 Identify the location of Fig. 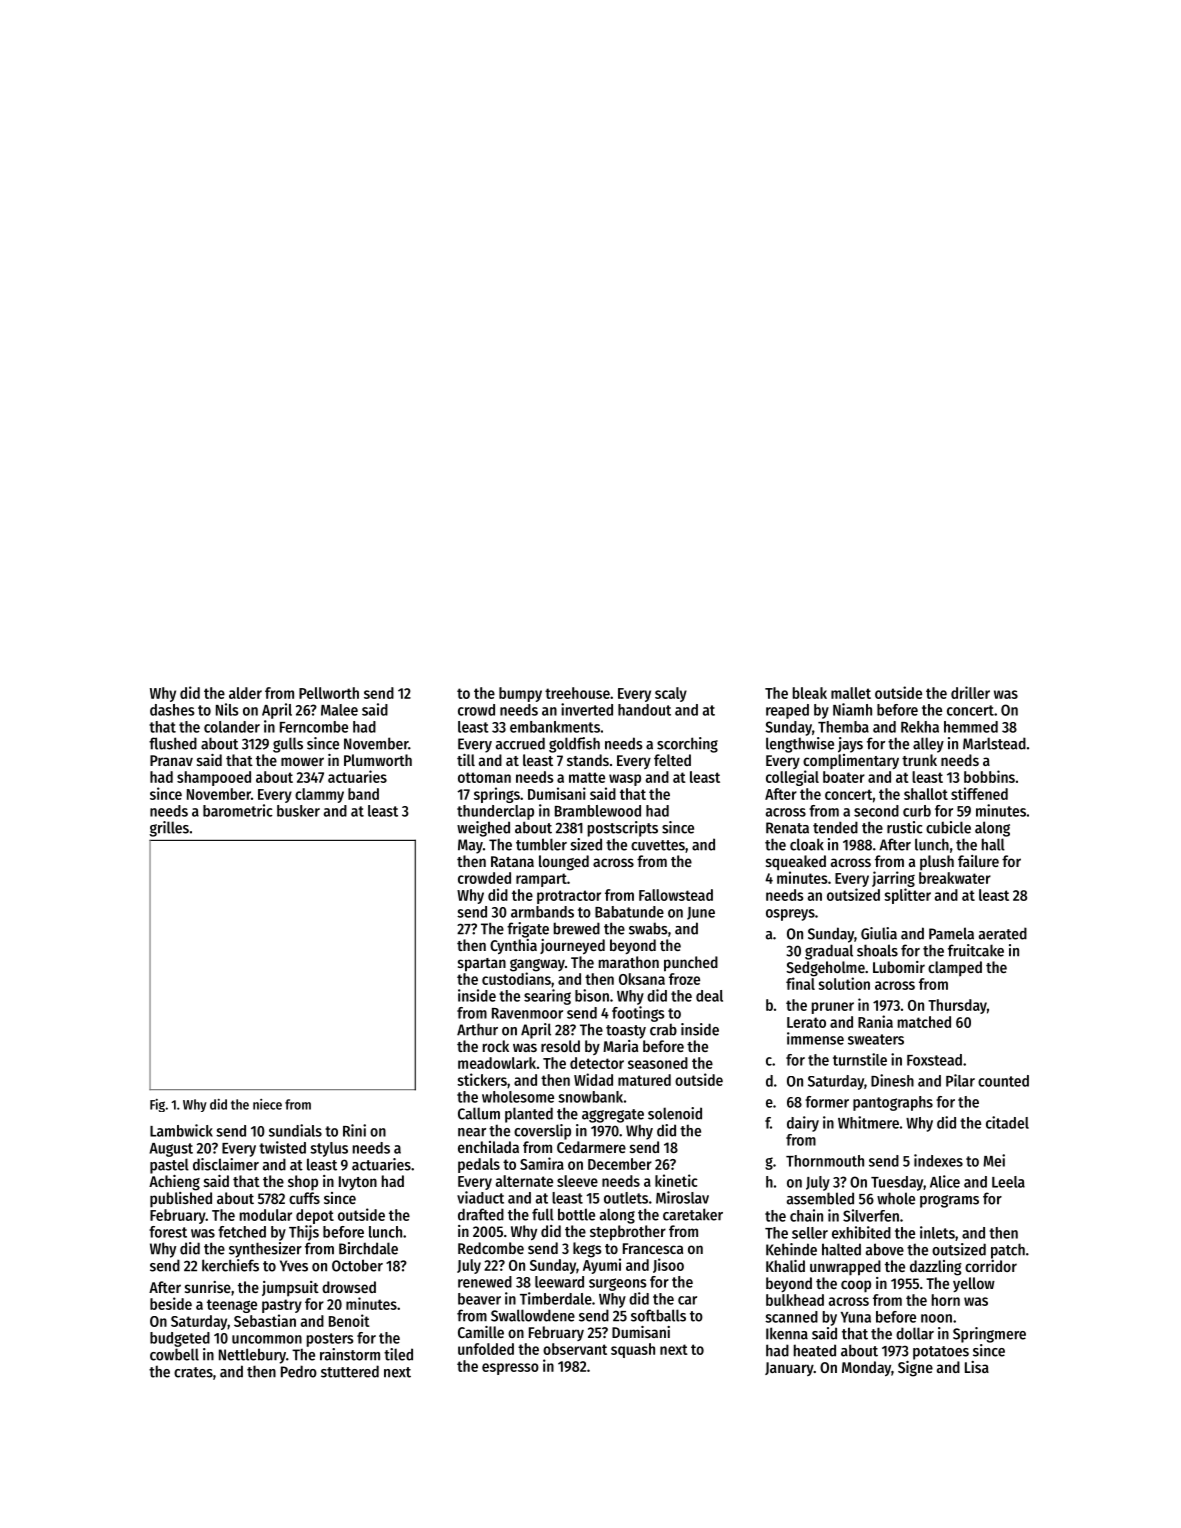
(157, 1105).
